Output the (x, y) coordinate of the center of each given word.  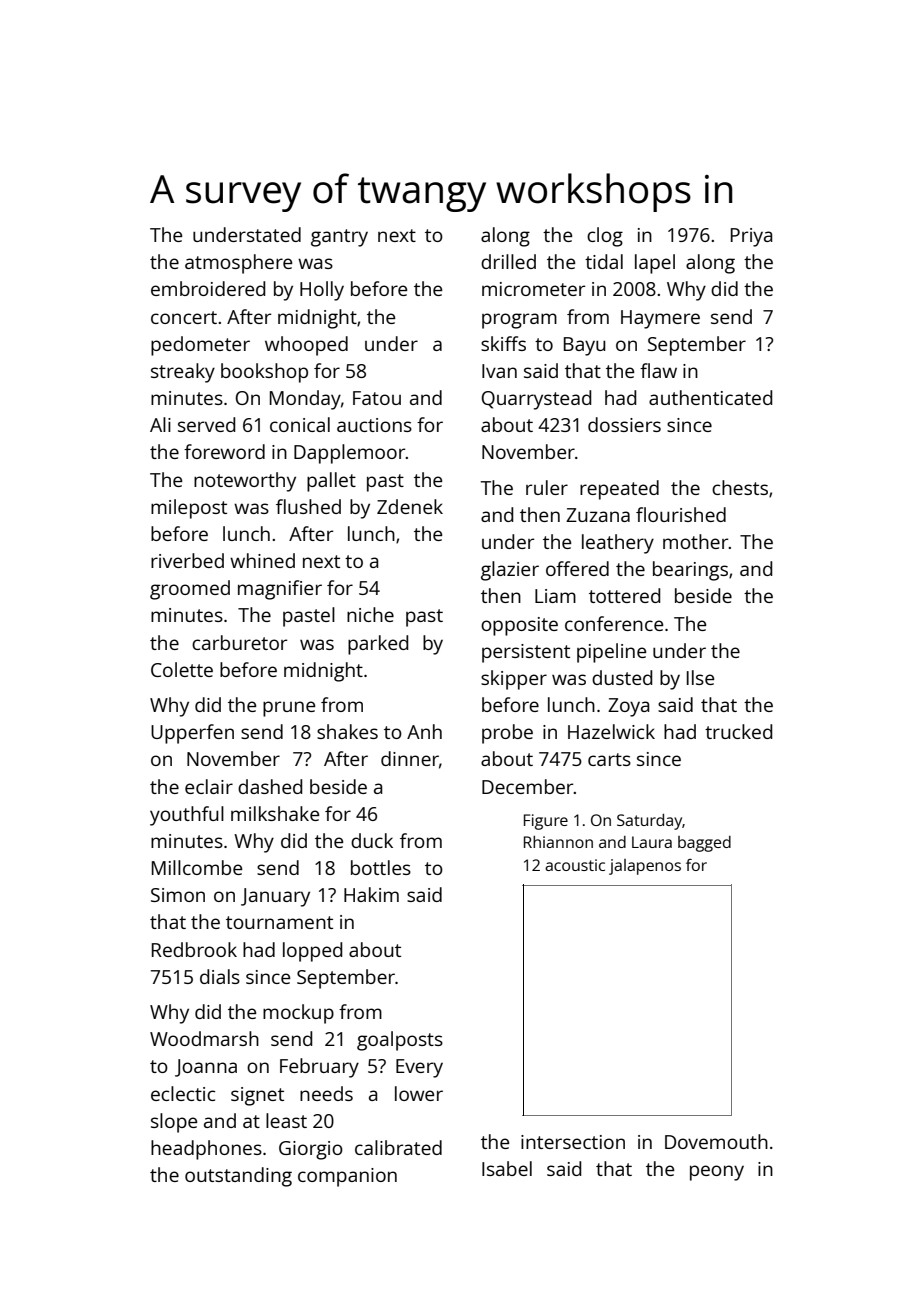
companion (347, 1177)
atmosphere (238, 264)
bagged (704, 844)
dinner (410, 758)
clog (605, 237)
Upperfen (192, 734)
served (206, 424)
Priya (751, 237)
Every (419, 1068)
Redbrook (194, 949)
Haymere (660, 319)
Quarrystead (536, 400)
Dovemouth (716, 1141)
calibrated (398, 1147)
